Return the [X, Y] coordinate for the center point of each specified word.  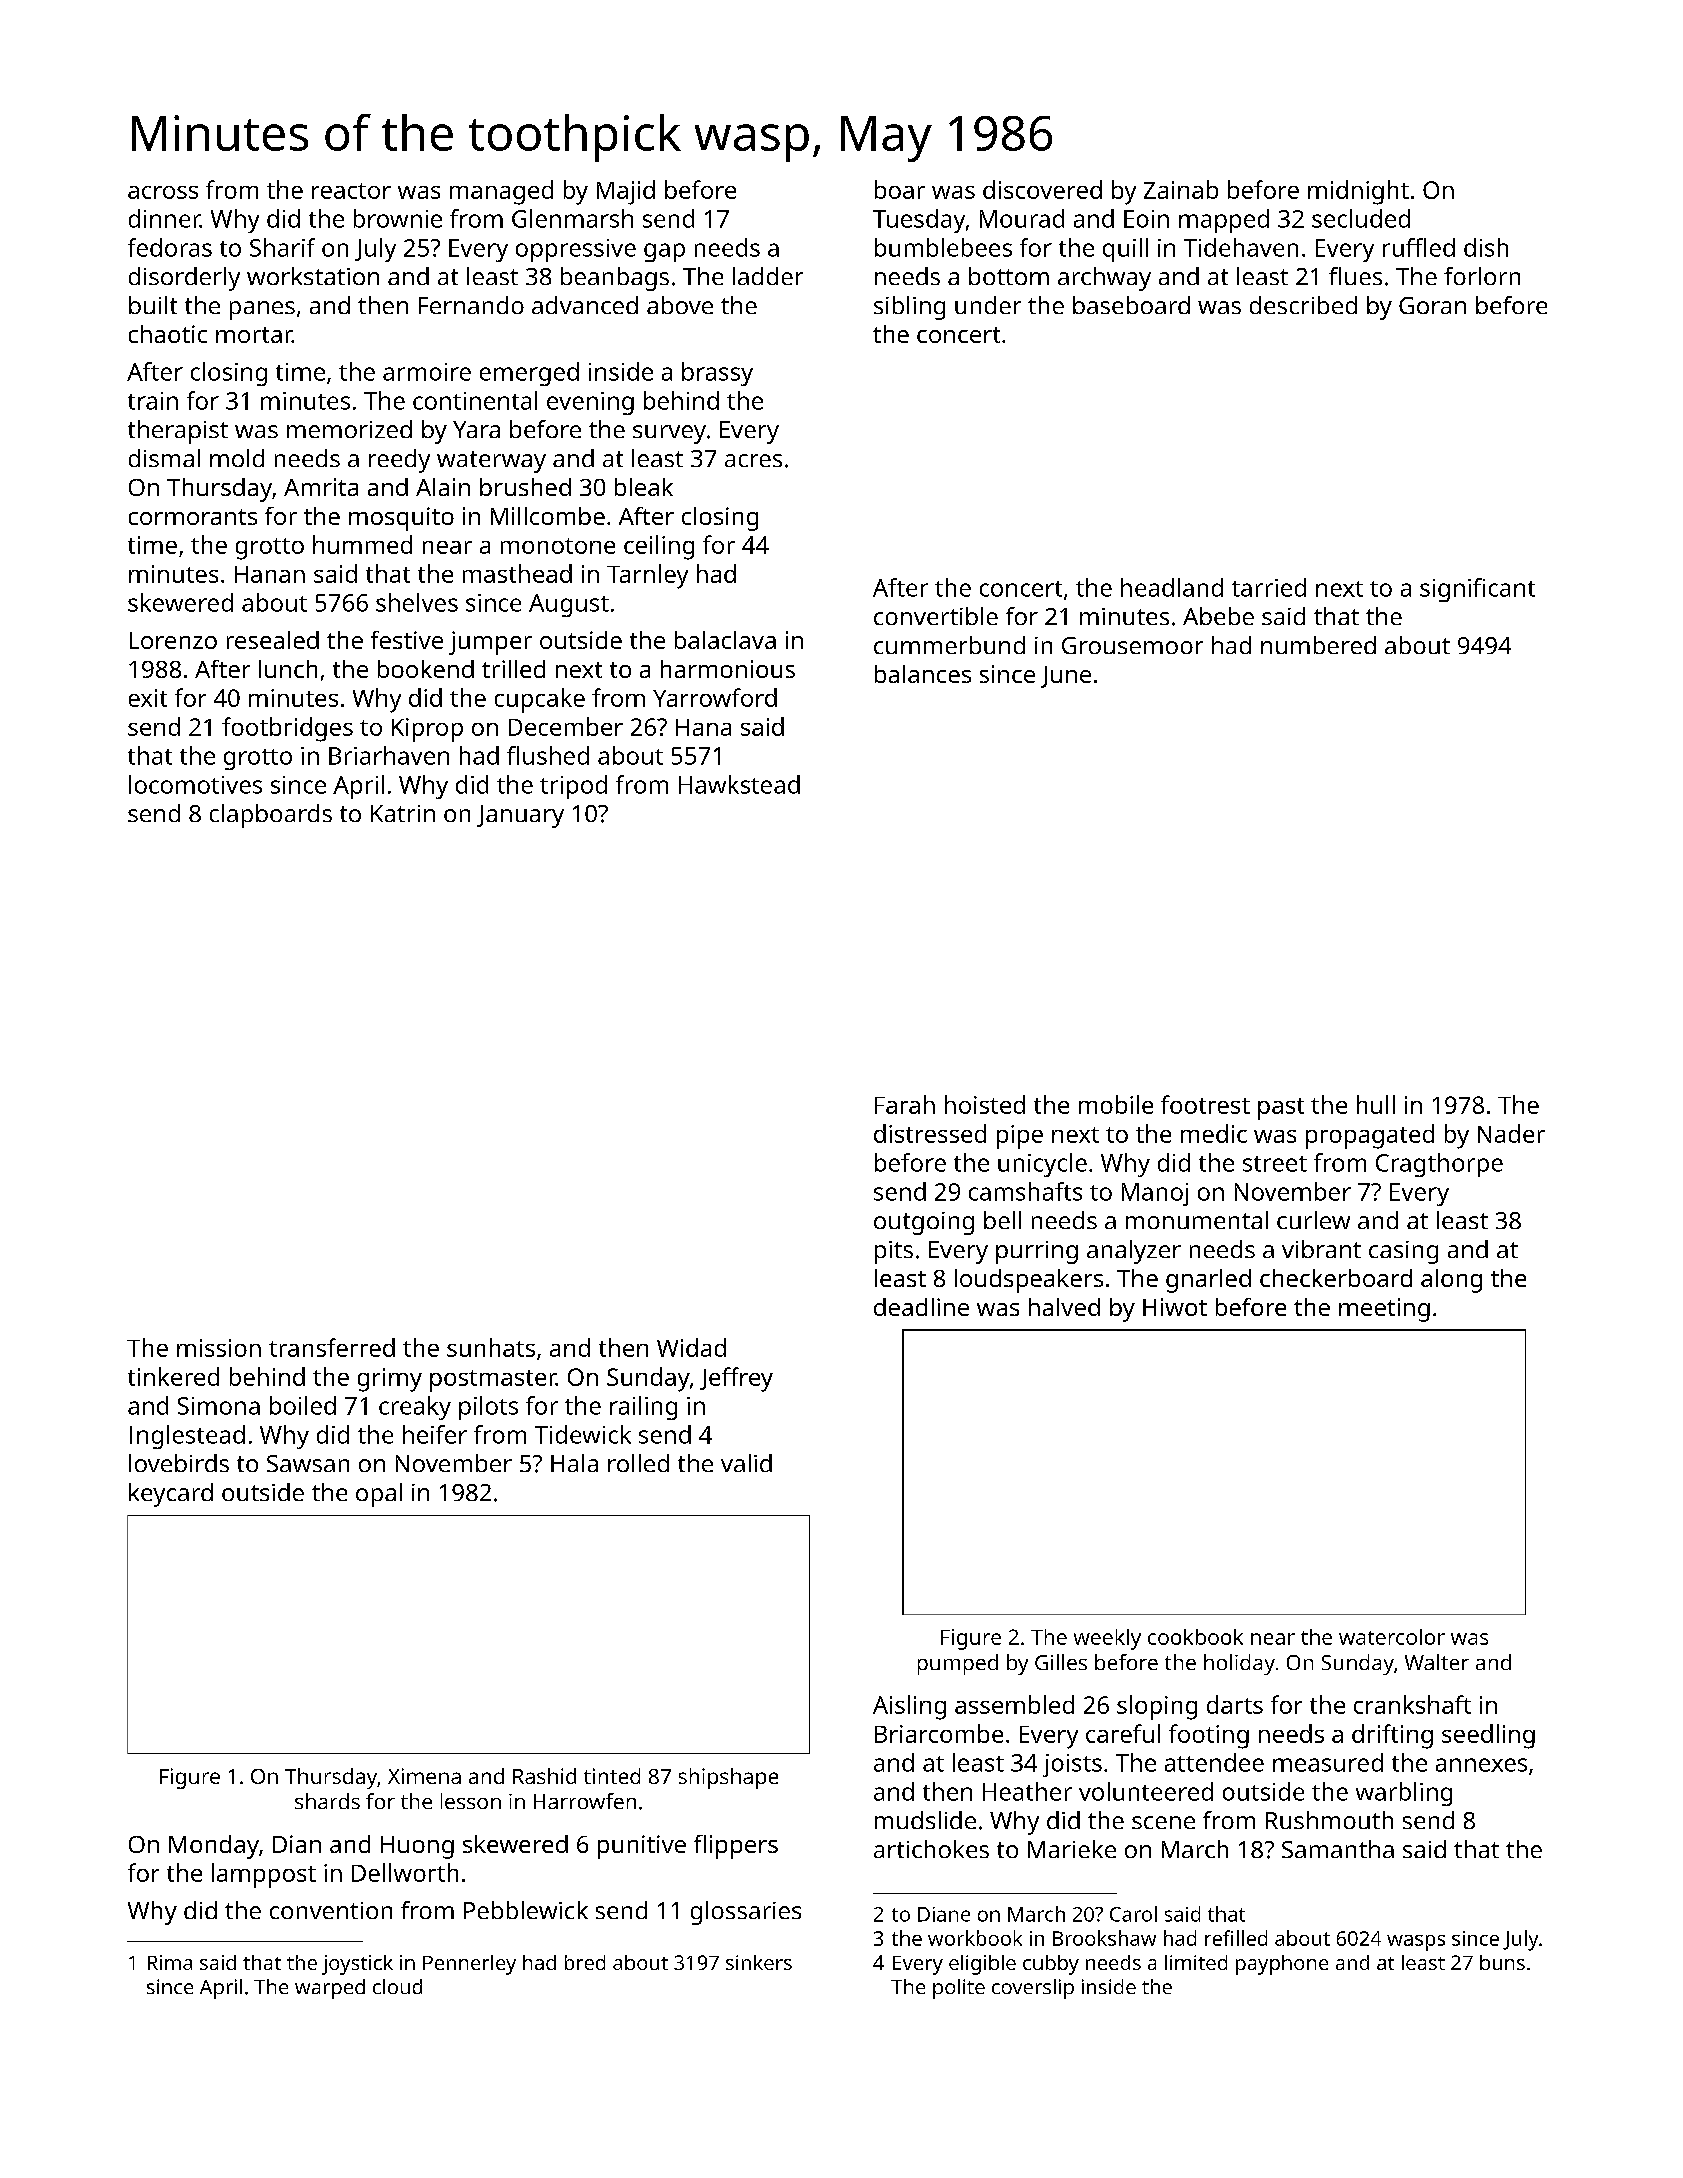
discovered [1042, 189]
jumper [490, 643]
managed [501, 192]
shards [327, 1801]
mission [219, 1348]
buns [1502, 1962]
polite [959, 1989]
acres [753, 460]
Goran [1432, 305]
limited [1196, 1962]
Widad [691, 1347]
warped [330, 1989]
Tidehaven [1241, 247]
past [1281, 1109]
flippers [736, 1847]
